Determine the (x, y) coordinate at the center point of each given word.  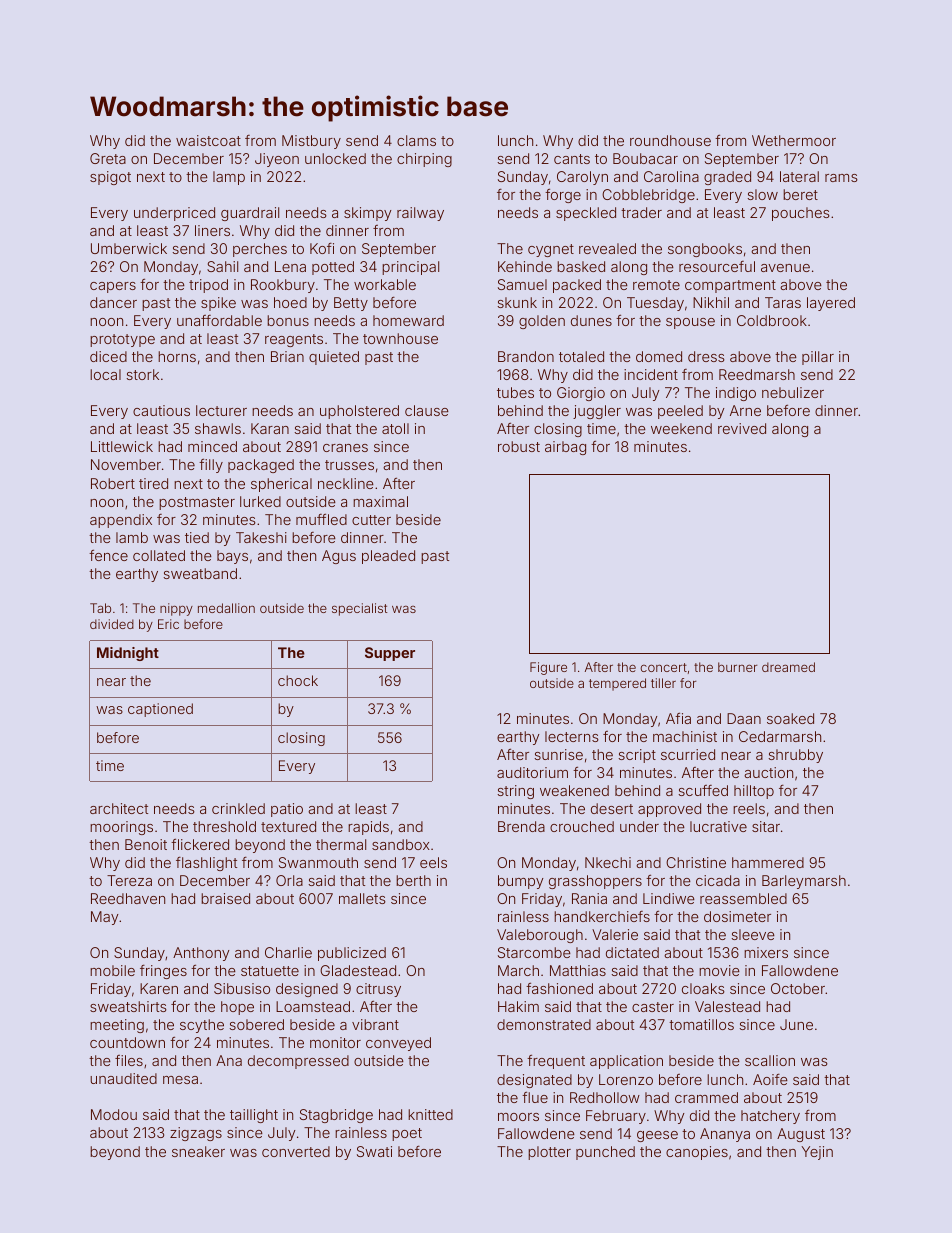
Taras (783, 302)
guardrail (250, 214)
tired (153, 483)
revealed (607, 248)
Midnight (128, 654)
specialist (360, 609)
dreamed (788, 667)
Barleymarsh (804, 882)
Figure (548, 668)
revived (742, 428)
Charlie (288, 952)
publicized (352, 954)
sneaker (198, 1151)
